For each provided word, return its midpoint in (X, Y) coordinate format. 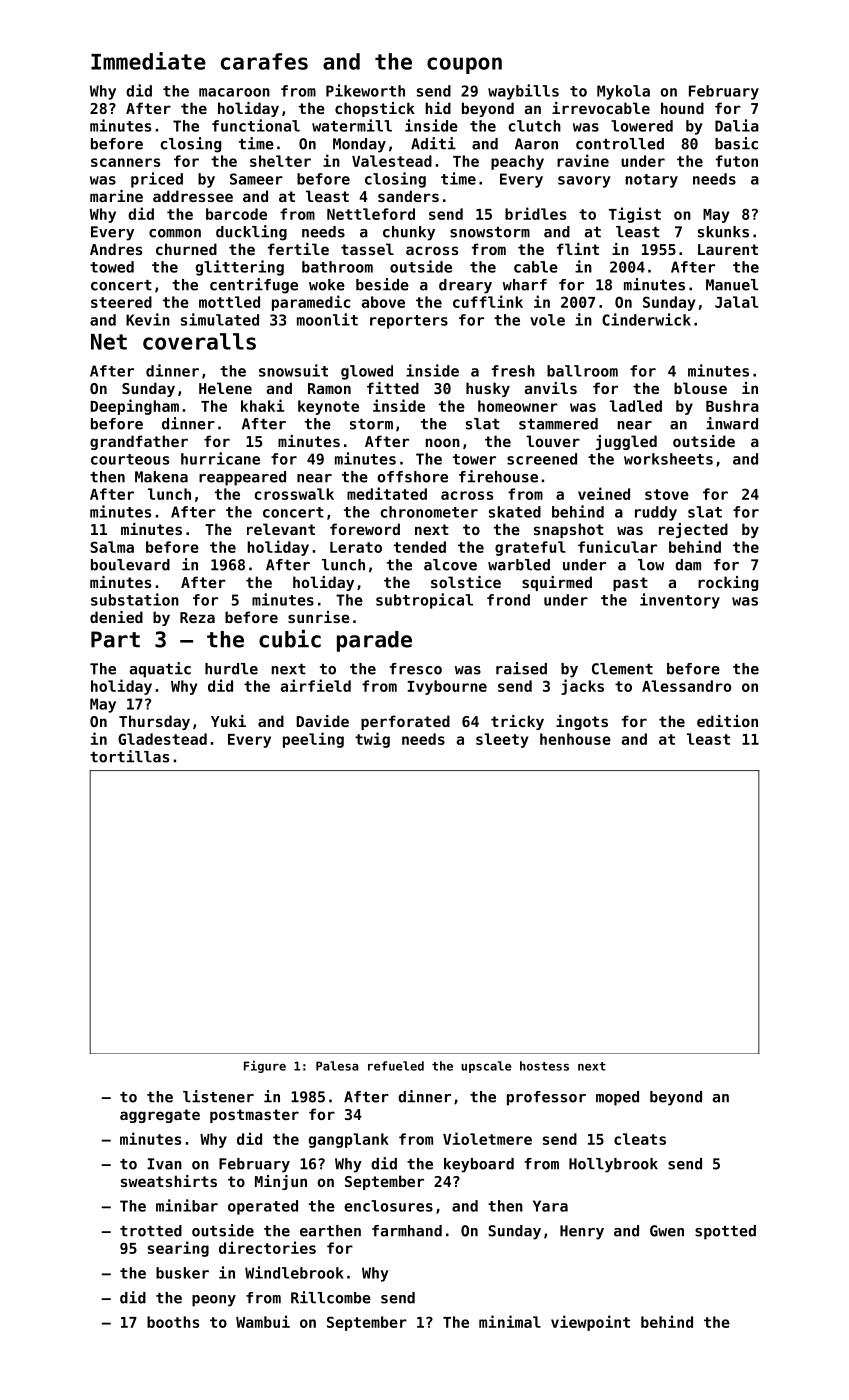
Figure (265, 1066)
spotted (725, 1232)
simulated (220, 319)
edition (727, 721)
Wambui (263, 1321)
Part (115, 639)
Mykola (623, 92)
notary (651, 181)
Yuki (228, 721)
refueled (396, 1066)
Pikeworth (365, 90)
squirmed (557, 583)
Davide (322, 721)
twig (372, 740)
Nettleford (371, 214)
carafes (264, 61)
